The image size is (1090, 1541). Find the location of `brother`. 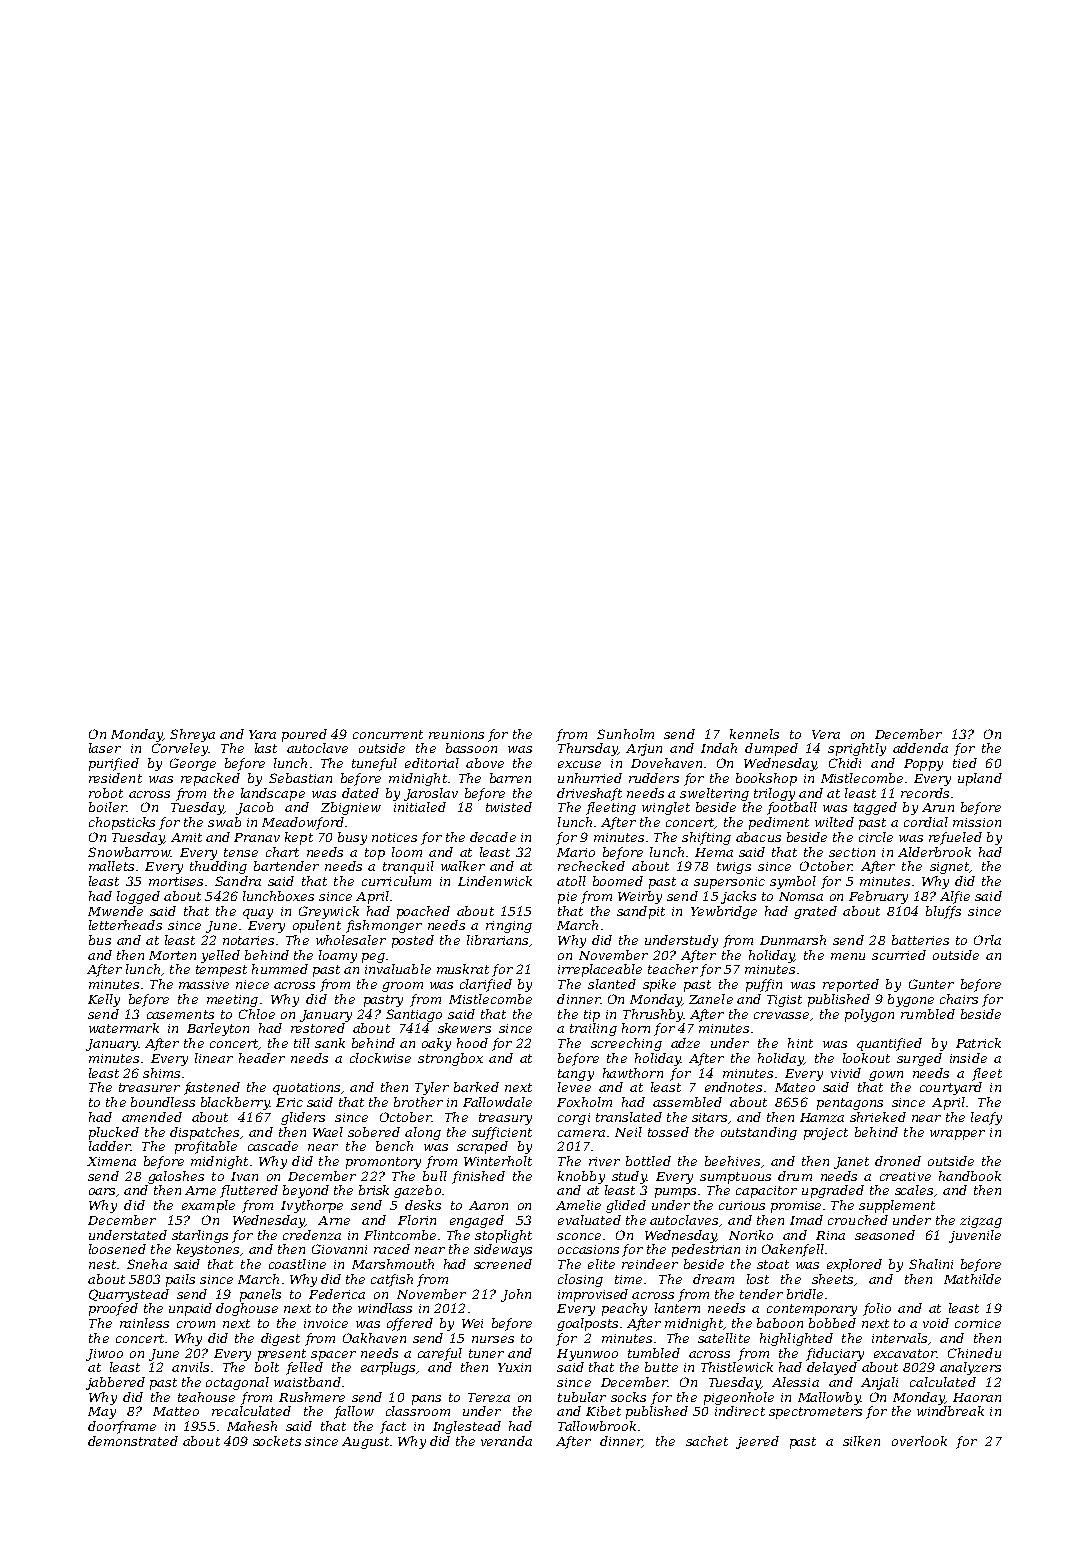

brother is located at coordinates (418, 1102).
